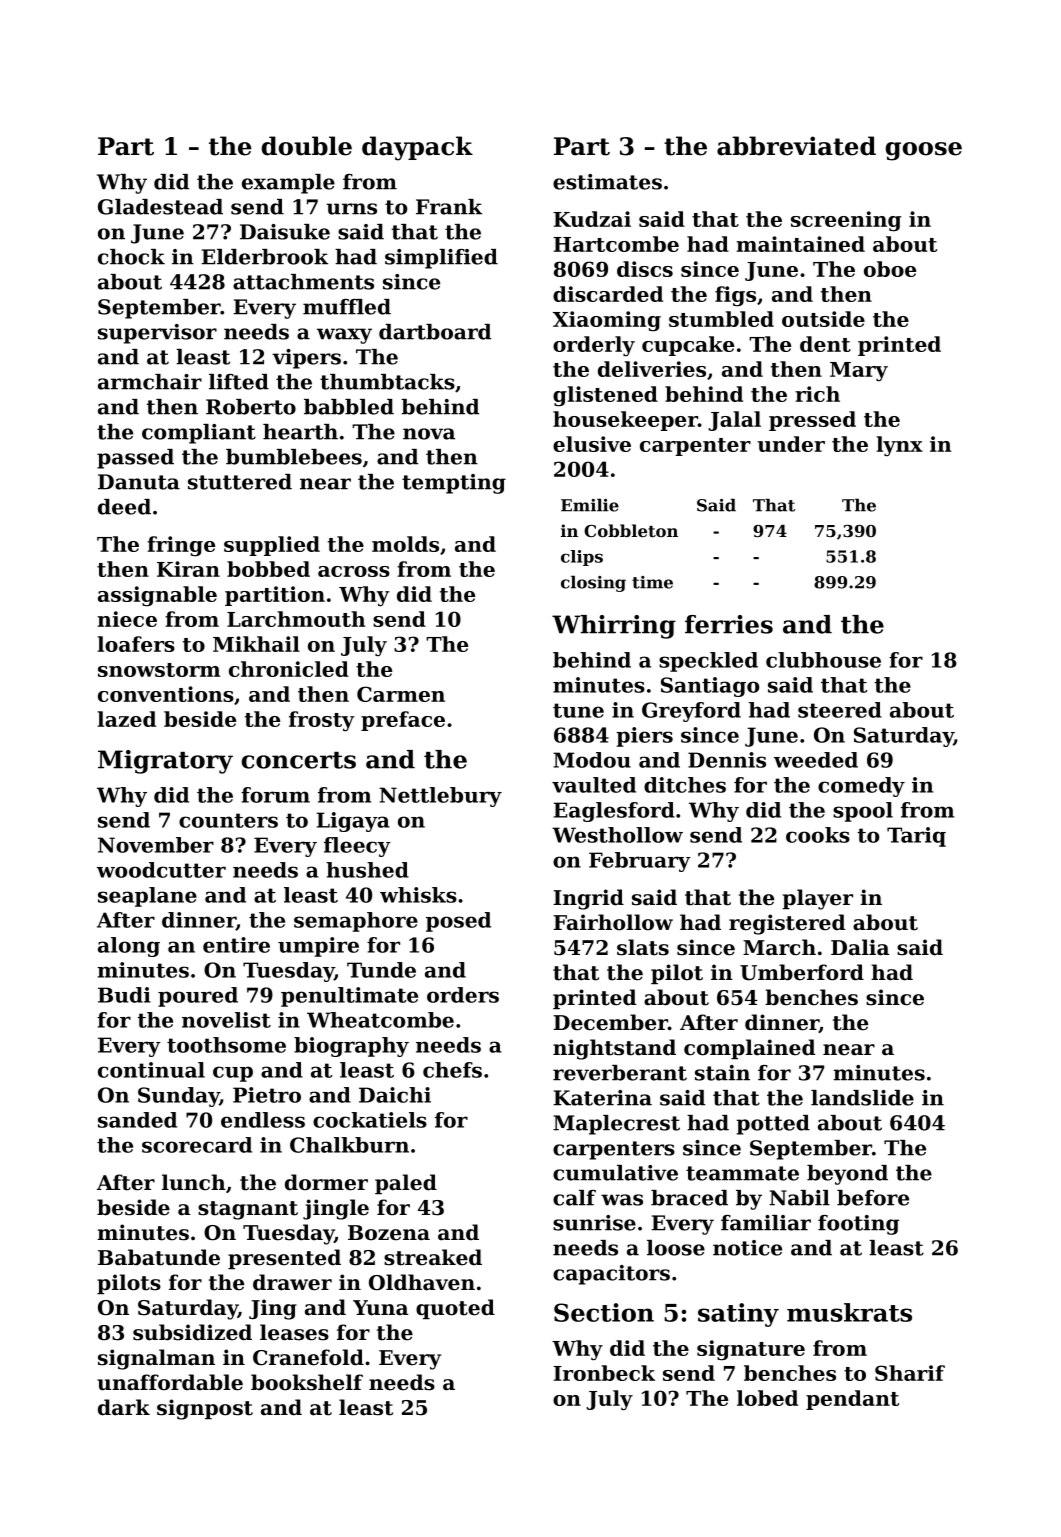  I want to click on Frank, so click(449, 207).
